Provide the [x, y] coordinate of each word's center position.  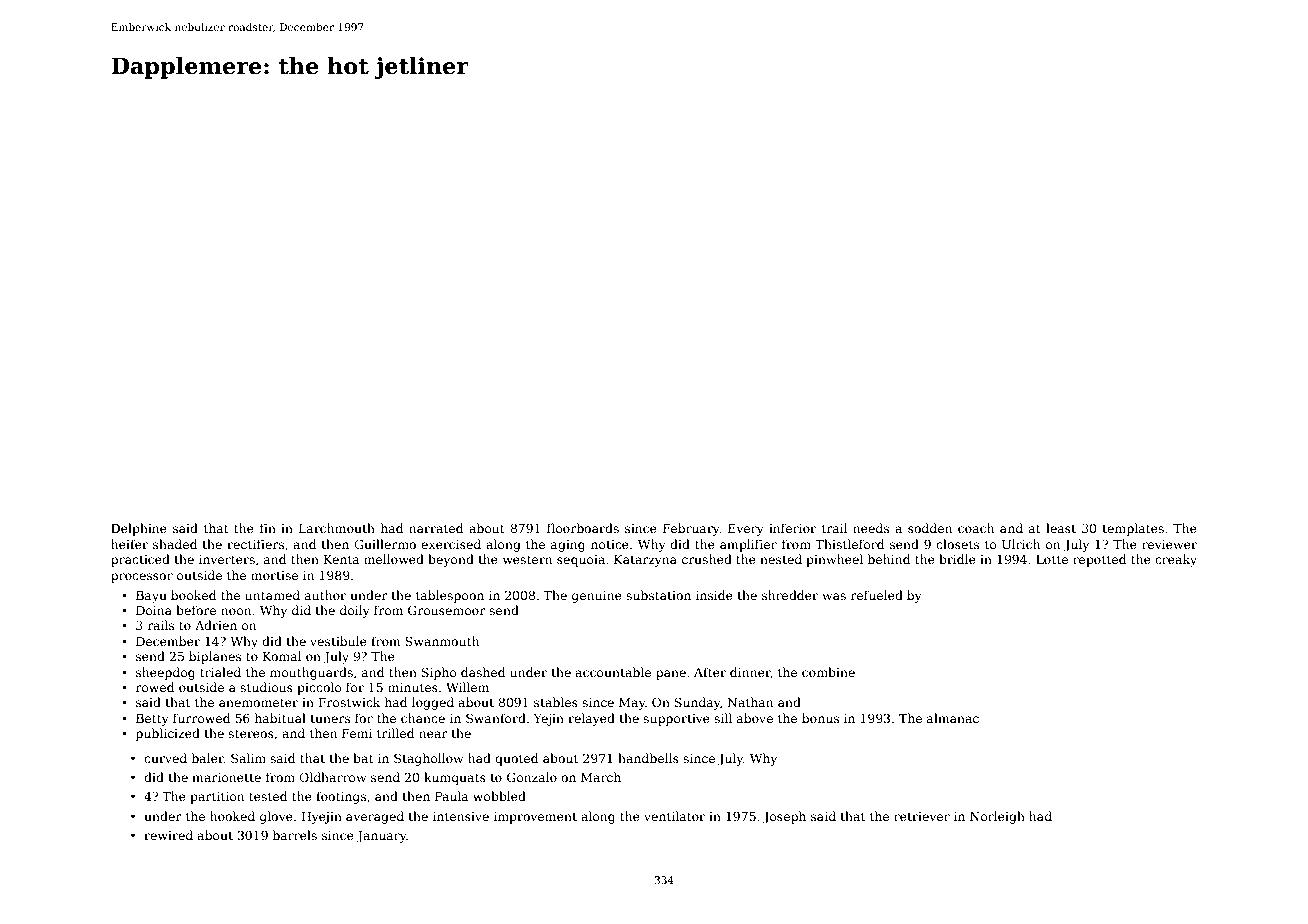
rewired [168, 835]
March [601, 777]
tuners [330, 719]
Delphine [139, 529]
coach [976, 528]
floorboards [583, 528]
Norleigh [997, 817]
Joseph [784, 817]
